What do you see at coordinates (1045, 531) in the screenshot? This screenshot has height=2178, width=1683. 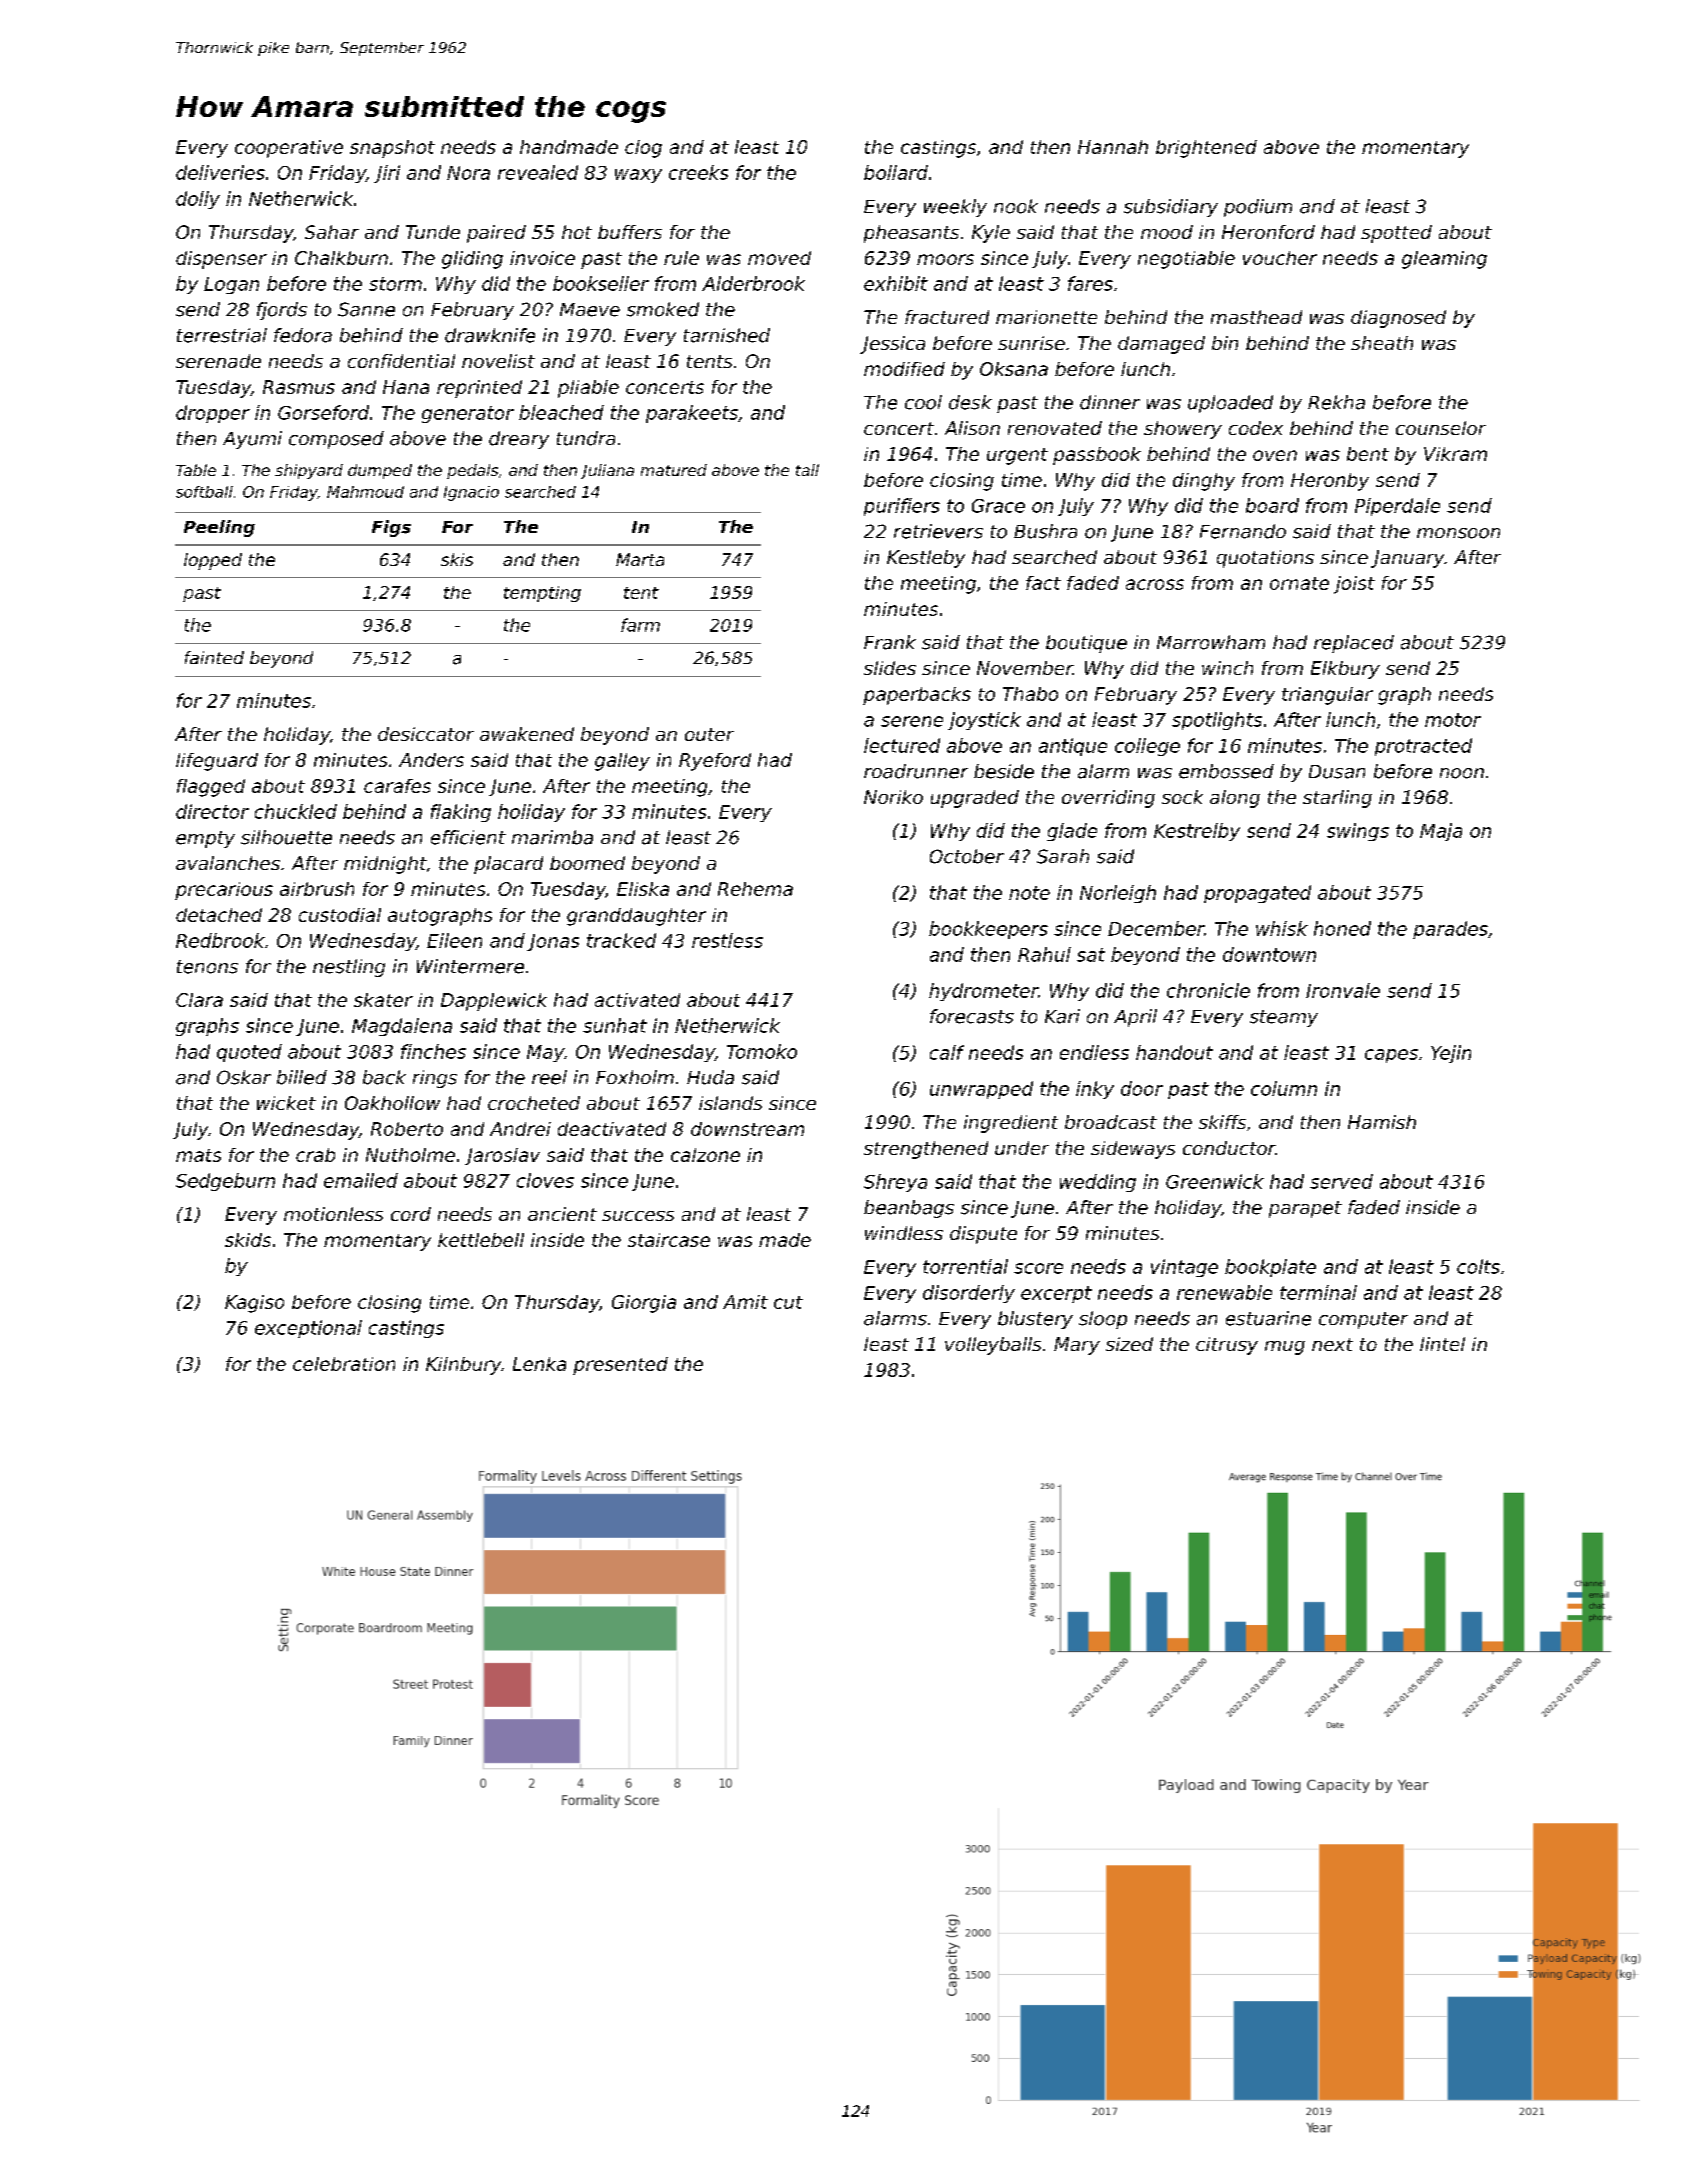 I see `Bushra` at bounding box center [1045, 531].
